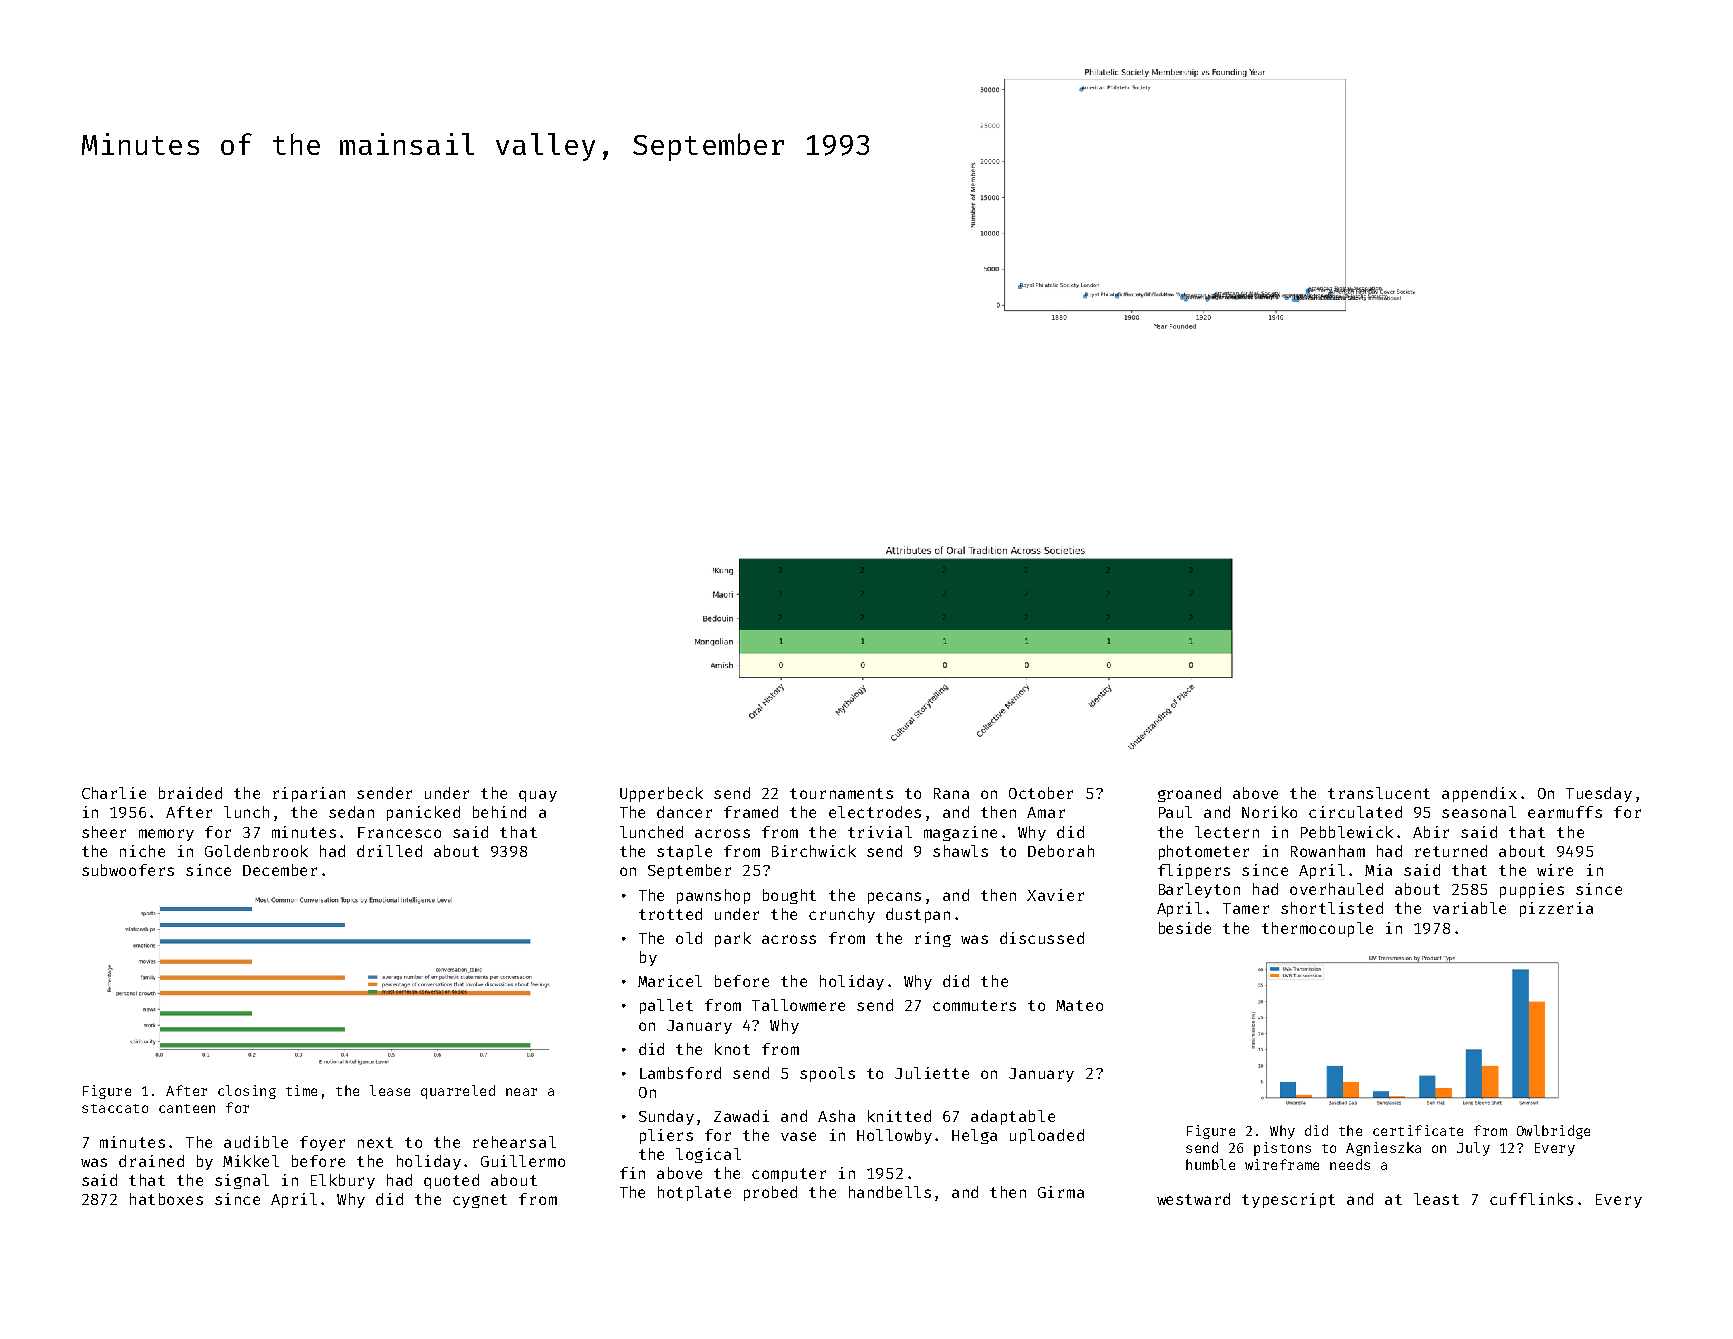  I want to click on translucent, so click(1379, 793).
